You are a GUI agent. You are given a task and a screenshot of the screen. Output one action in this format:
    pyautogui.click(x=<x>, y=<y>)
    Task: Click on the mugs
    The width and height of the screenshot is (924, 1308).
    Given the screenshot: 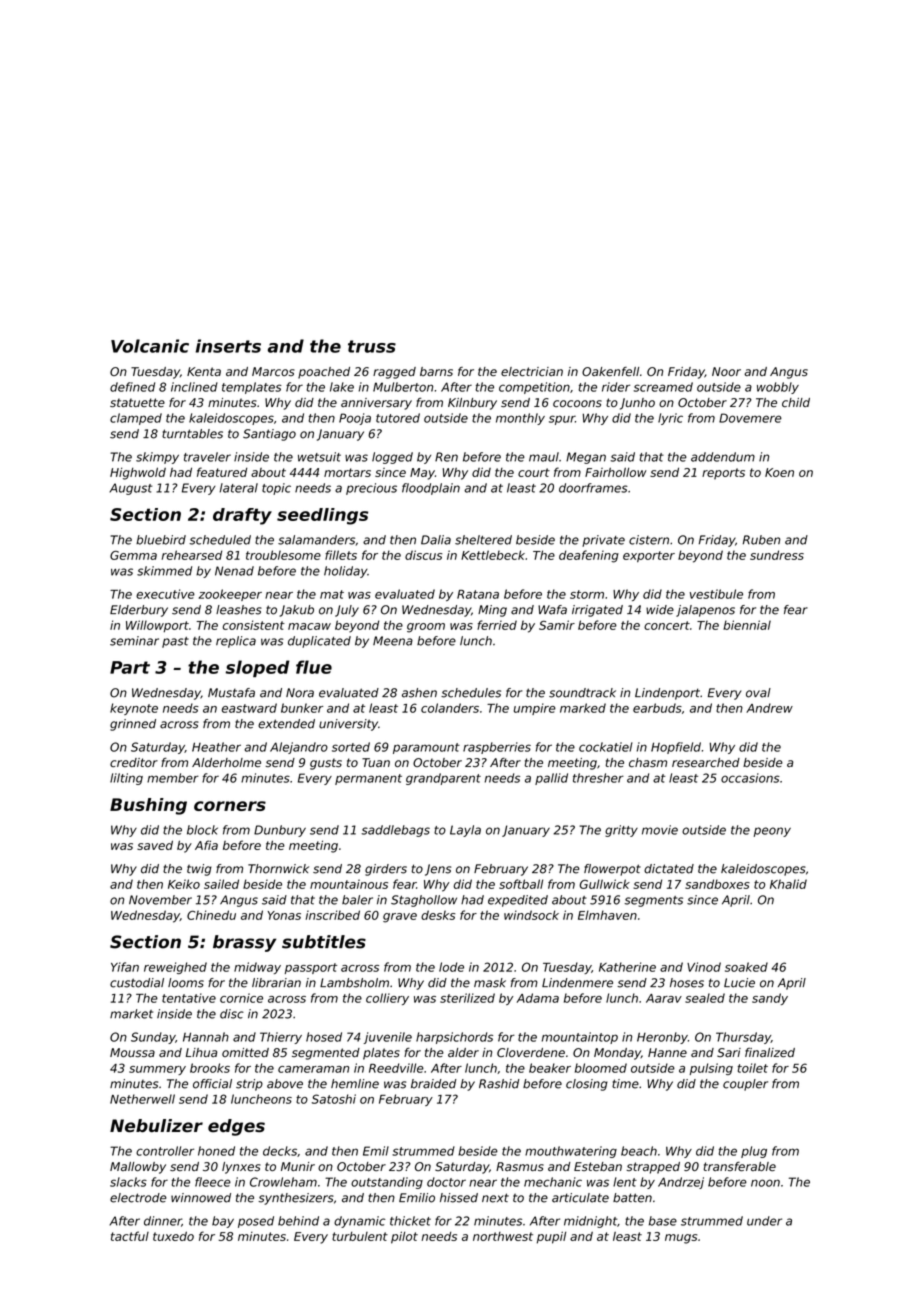 What is the action you would take?
    pyautogui.click(x=681, y=1239)
